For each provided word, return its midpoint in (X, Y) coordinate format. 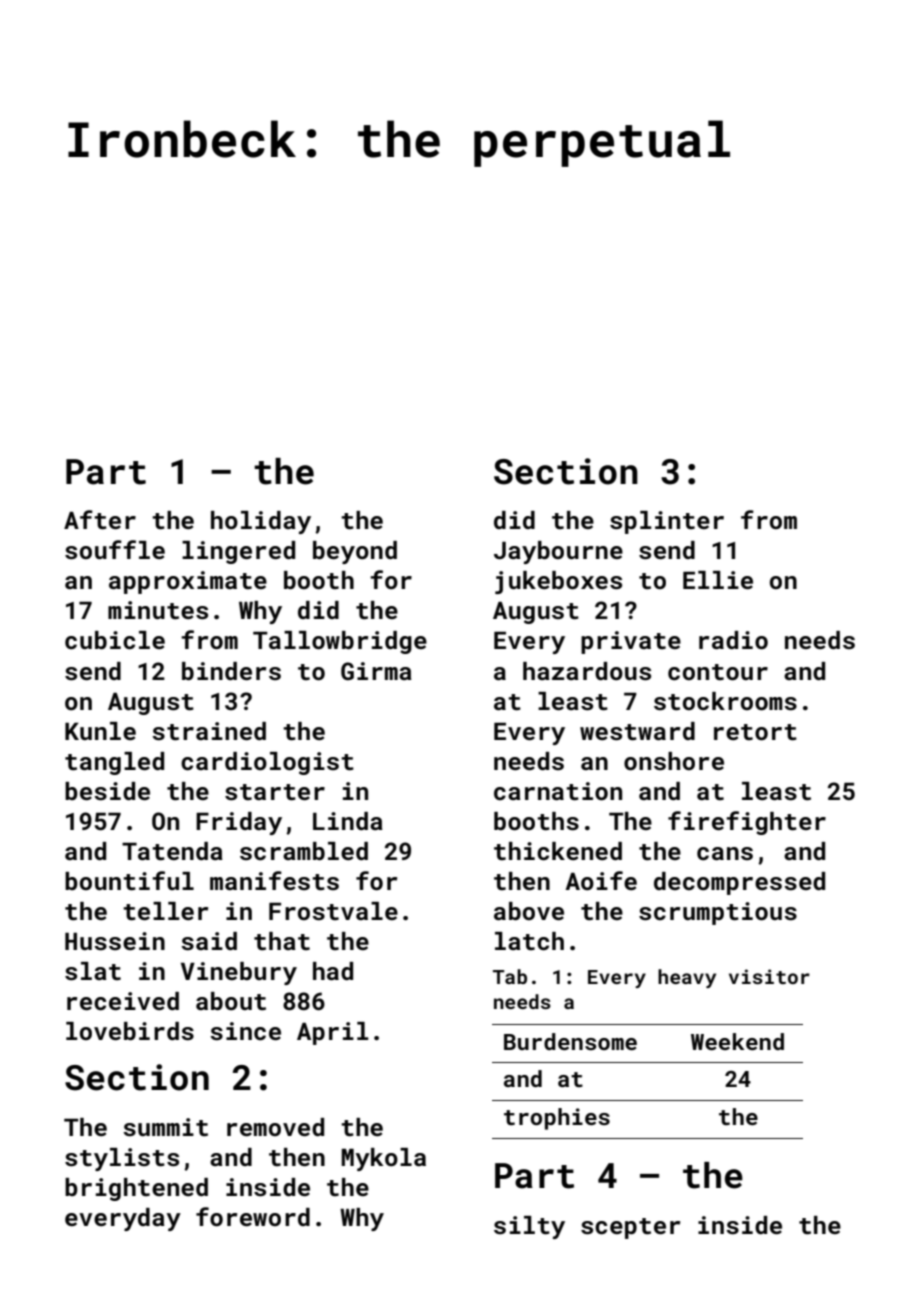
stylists (122, 1159)
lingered (238, 552)
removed (275, 1127)
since (245, 1031)
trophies (557, 1119)
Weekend (737, 1041)
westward (637, 731)
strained (209, 731)
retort (755, 732)
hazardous (587, 671)
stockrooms (725, 701)
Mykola (383, 1159)
